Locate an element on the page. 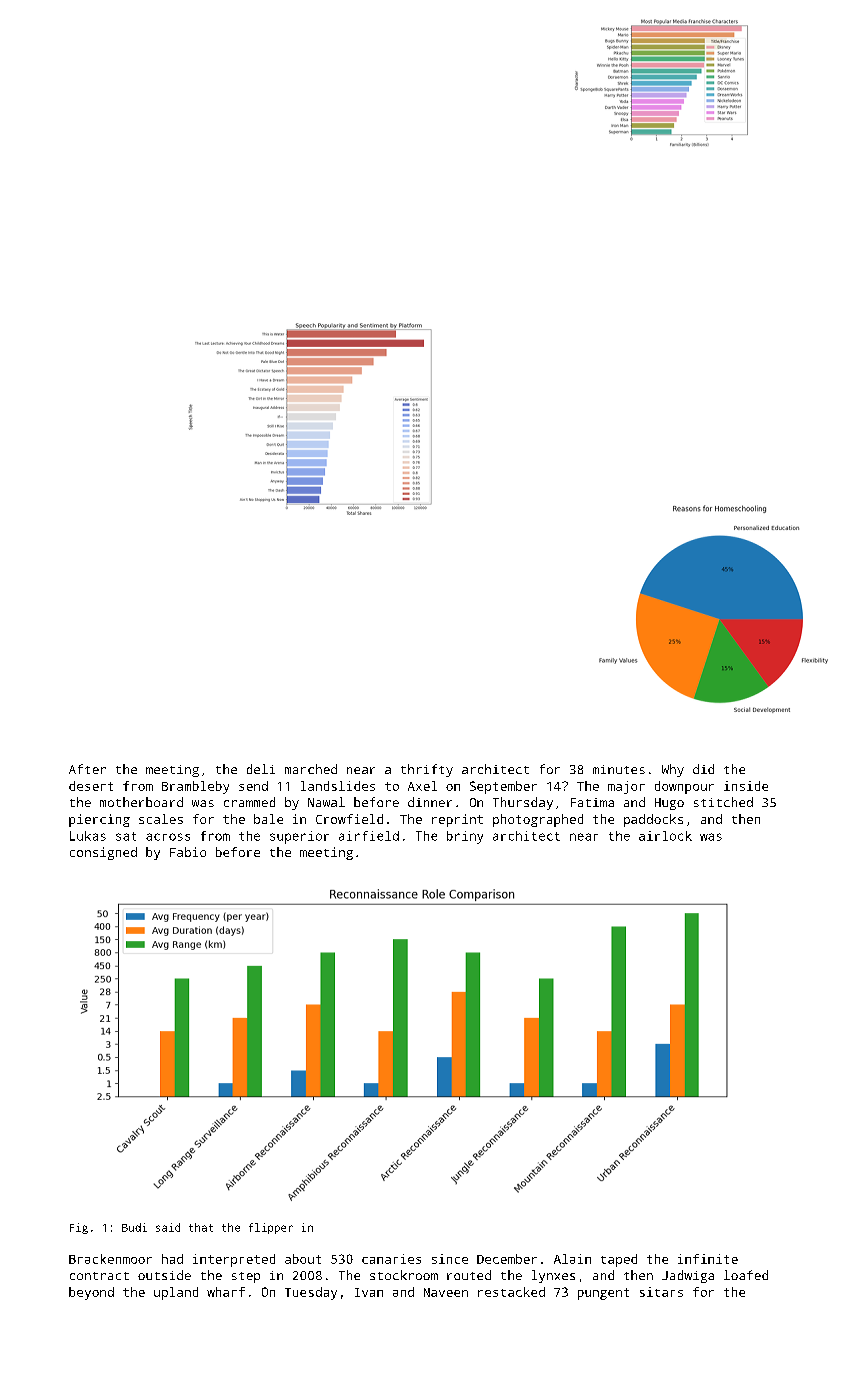  After is located at coordinates (87, 769).
